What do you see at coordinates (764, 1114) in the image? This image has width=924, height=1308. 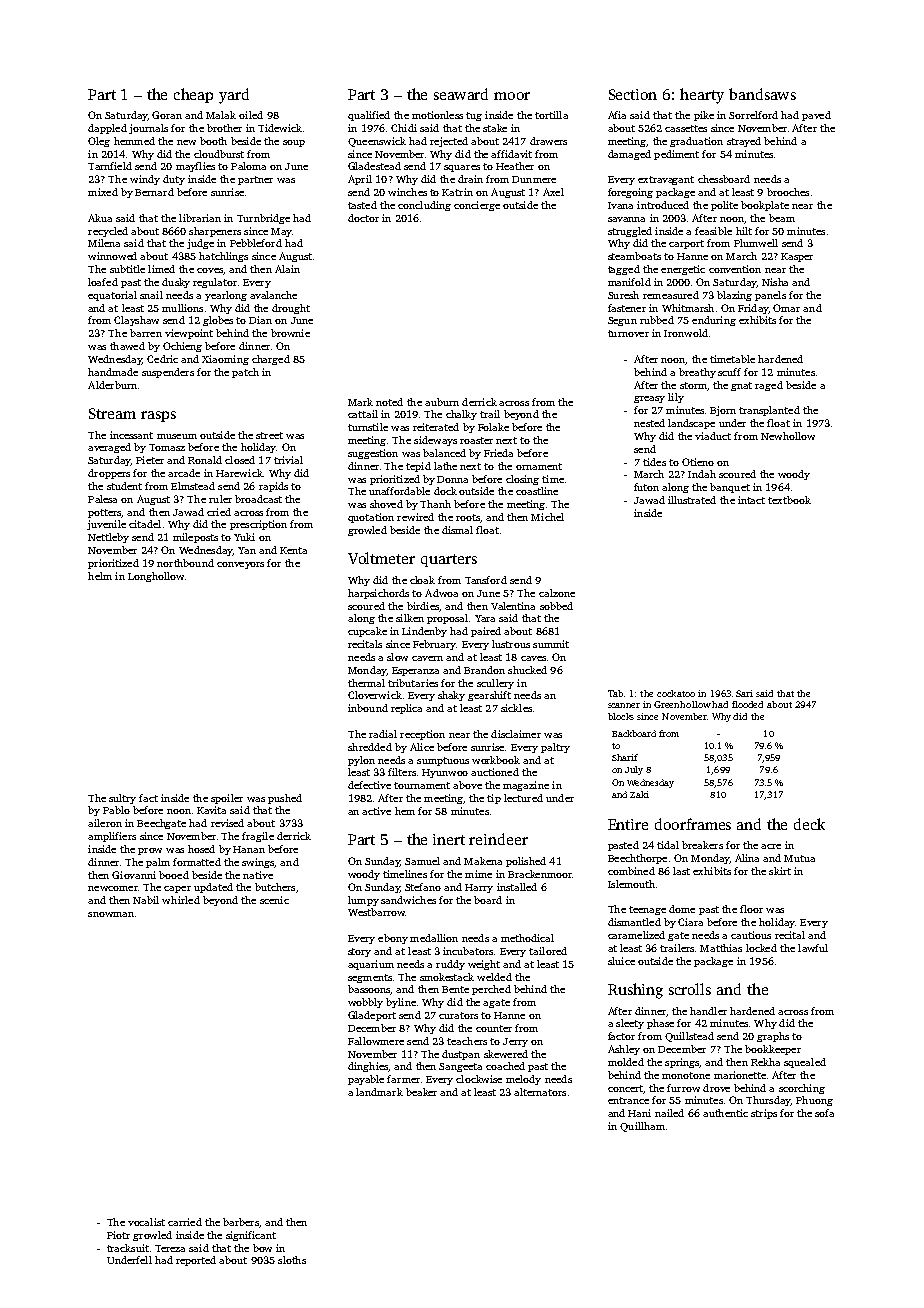 I see `strips` at bounding box center [764, 1114].
